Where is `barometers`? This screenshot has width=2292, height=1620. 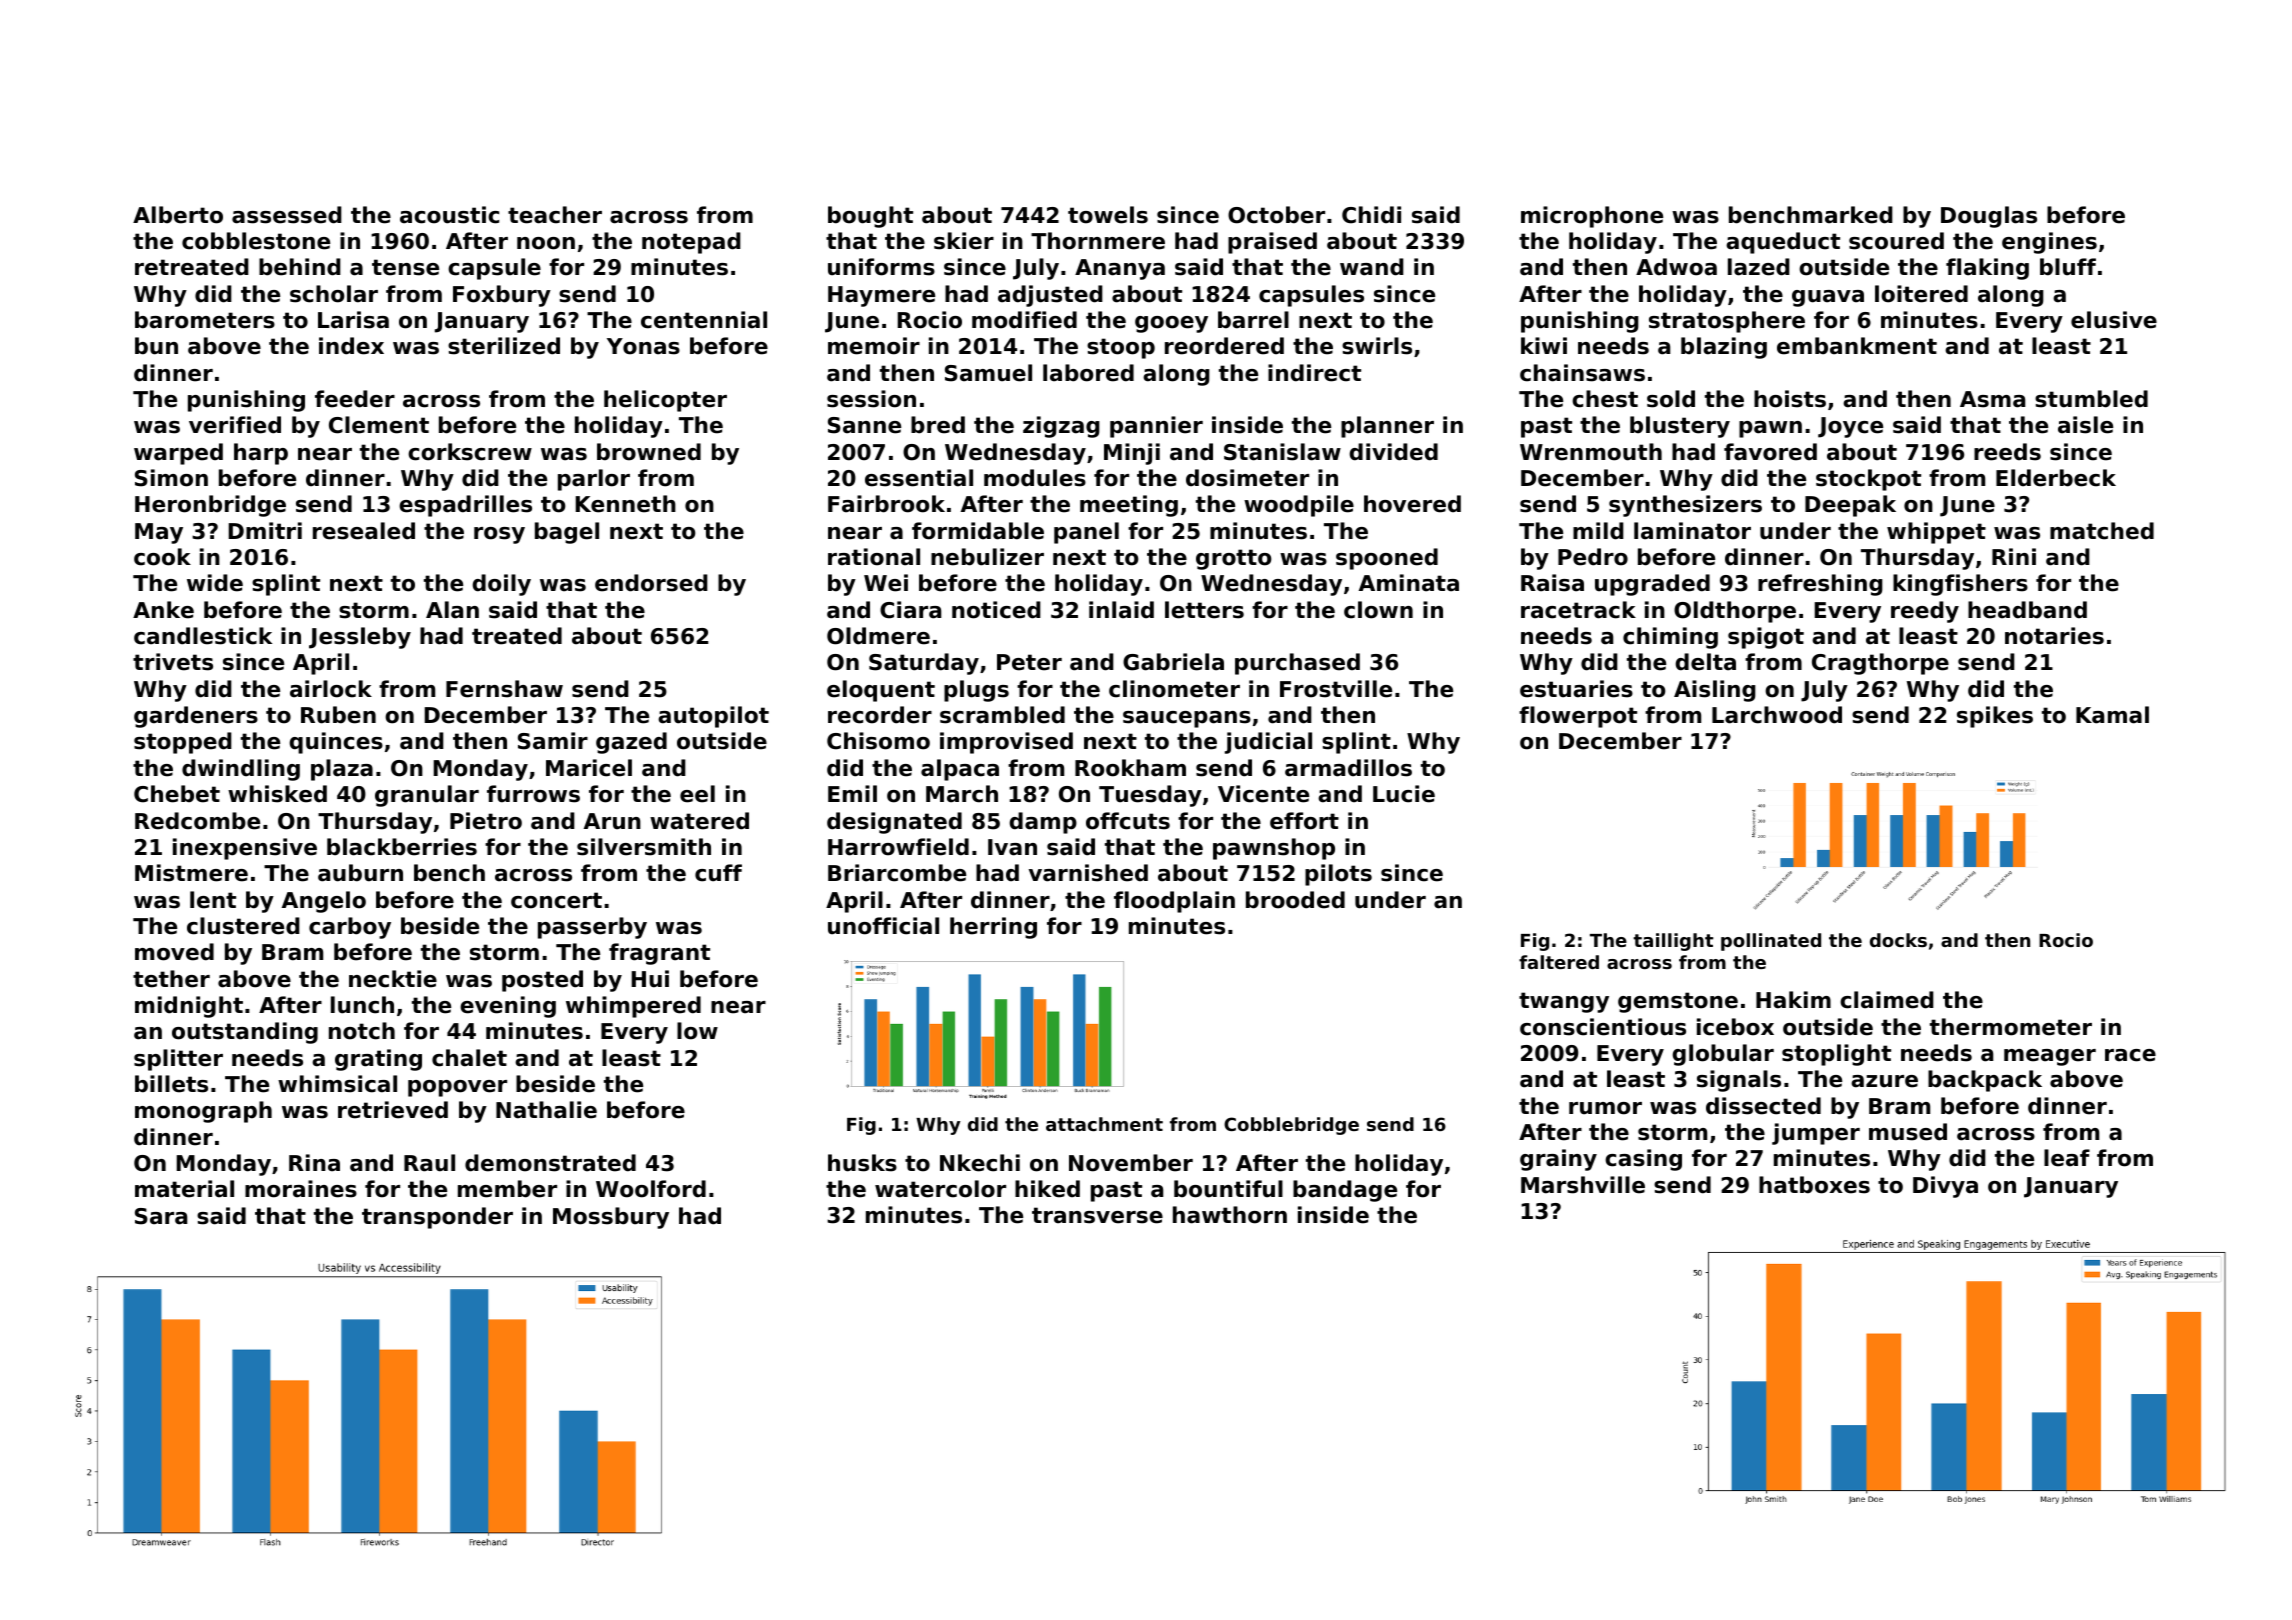 barometers is located at coordinates (205, 320).
